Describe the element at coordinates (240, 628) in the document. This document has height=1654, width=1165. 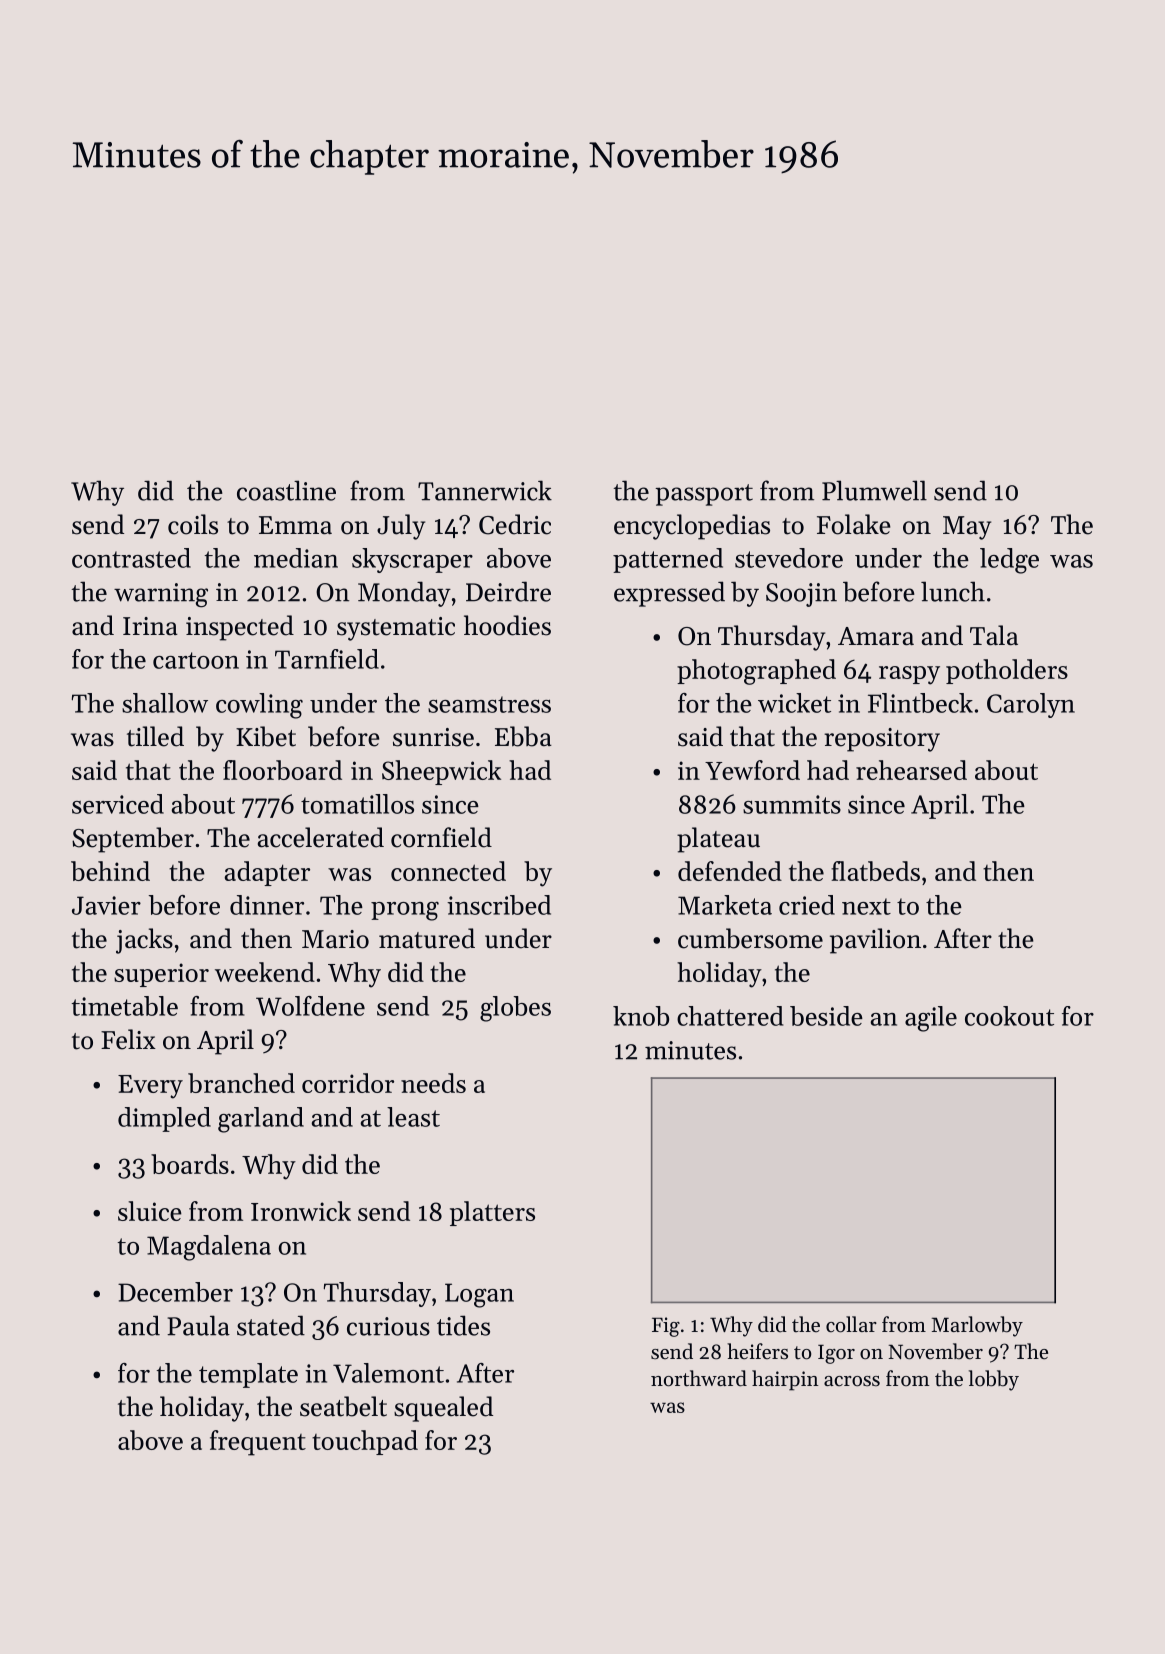
I see `inspected` at that location.
